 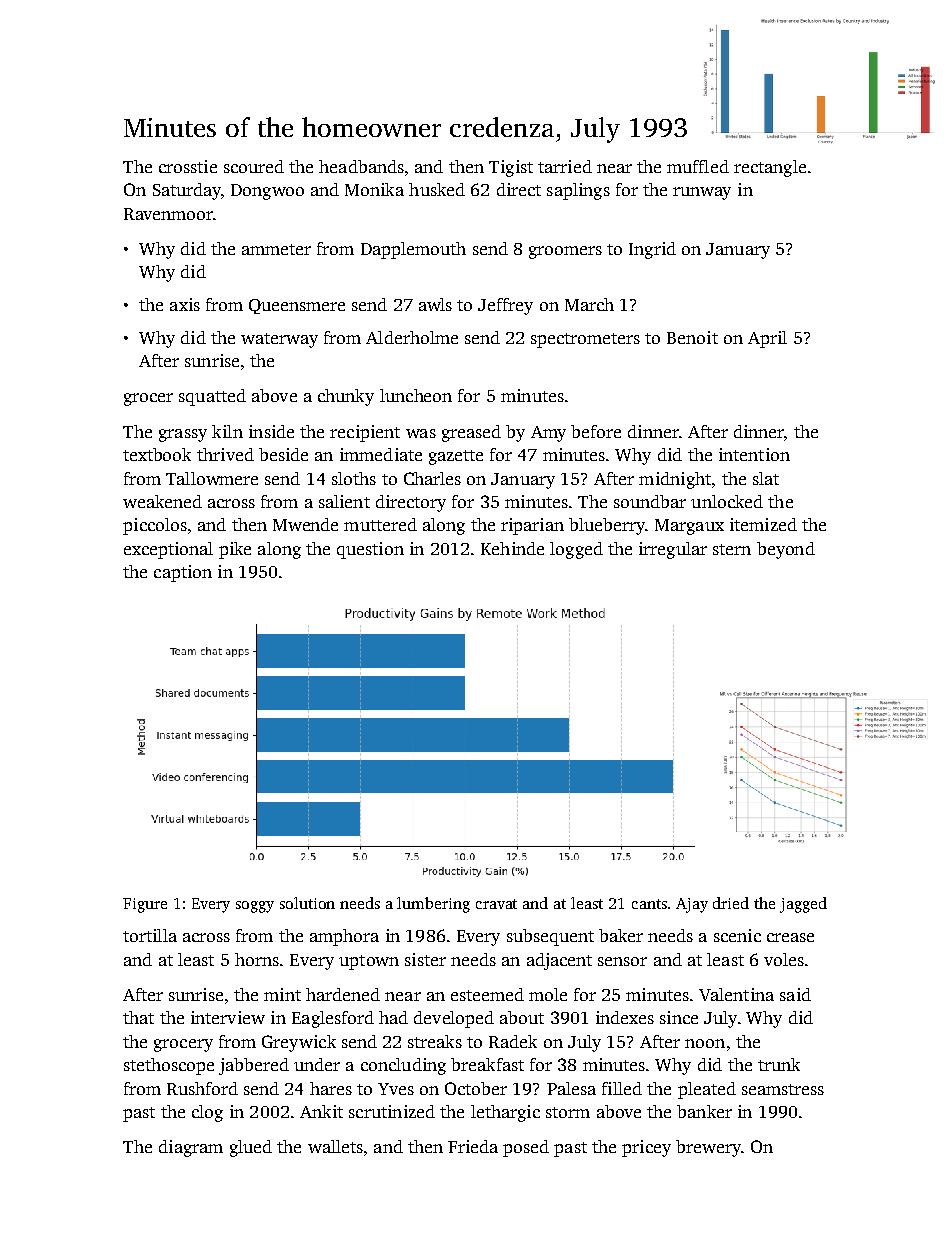 What do you see at coordinates (369, 962) in the screenshot?
I see `uptown` at bounding box center [369, 962].
